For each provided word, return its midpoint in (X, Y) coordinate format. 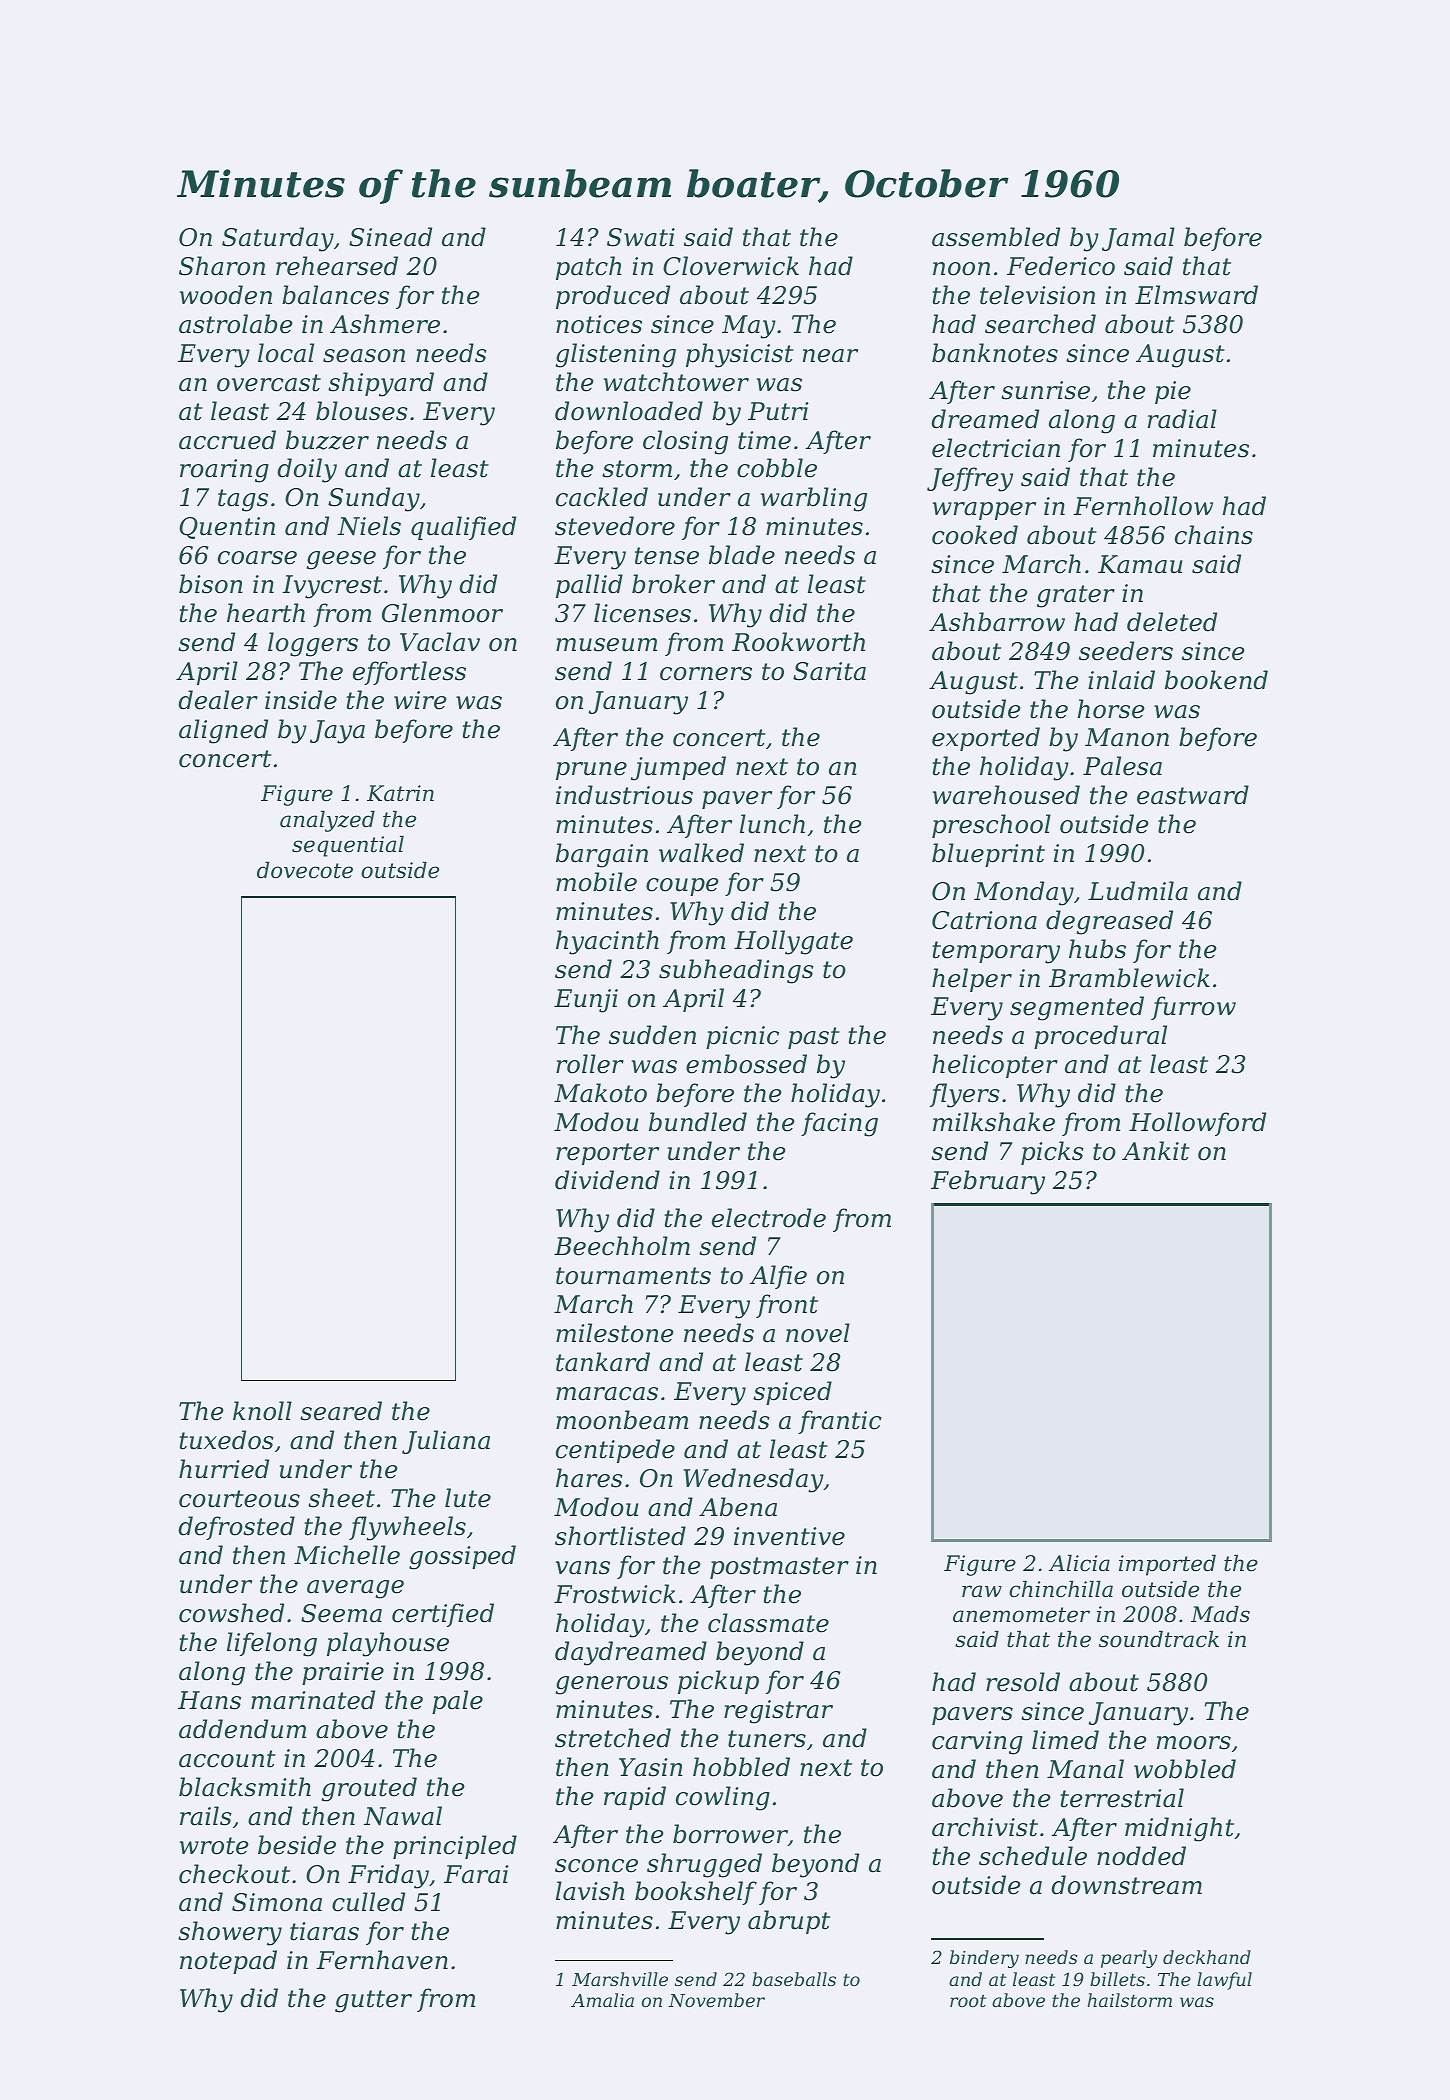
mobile (596, 882)
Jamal (1138, 239)
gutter (373, 2001)
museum (606, 645)
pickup (718, 1682)
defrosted (236, 1528)
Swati (641, 237)
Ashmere (385, 324)
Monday (1024, 893)
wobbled (1185, 1769)
